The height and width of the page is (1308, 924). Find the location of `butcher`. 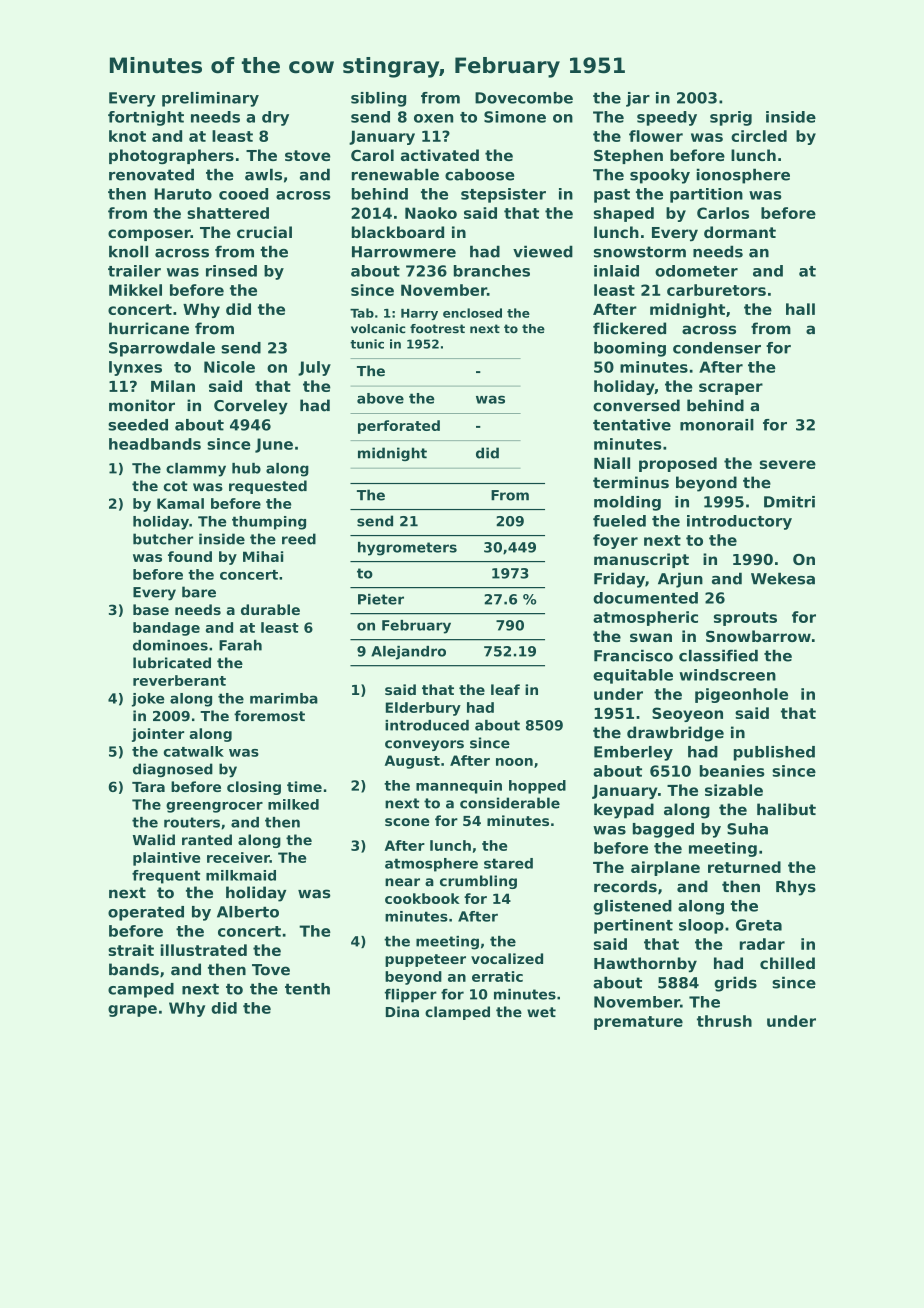

butcher is located at coordinates (163, 539).
